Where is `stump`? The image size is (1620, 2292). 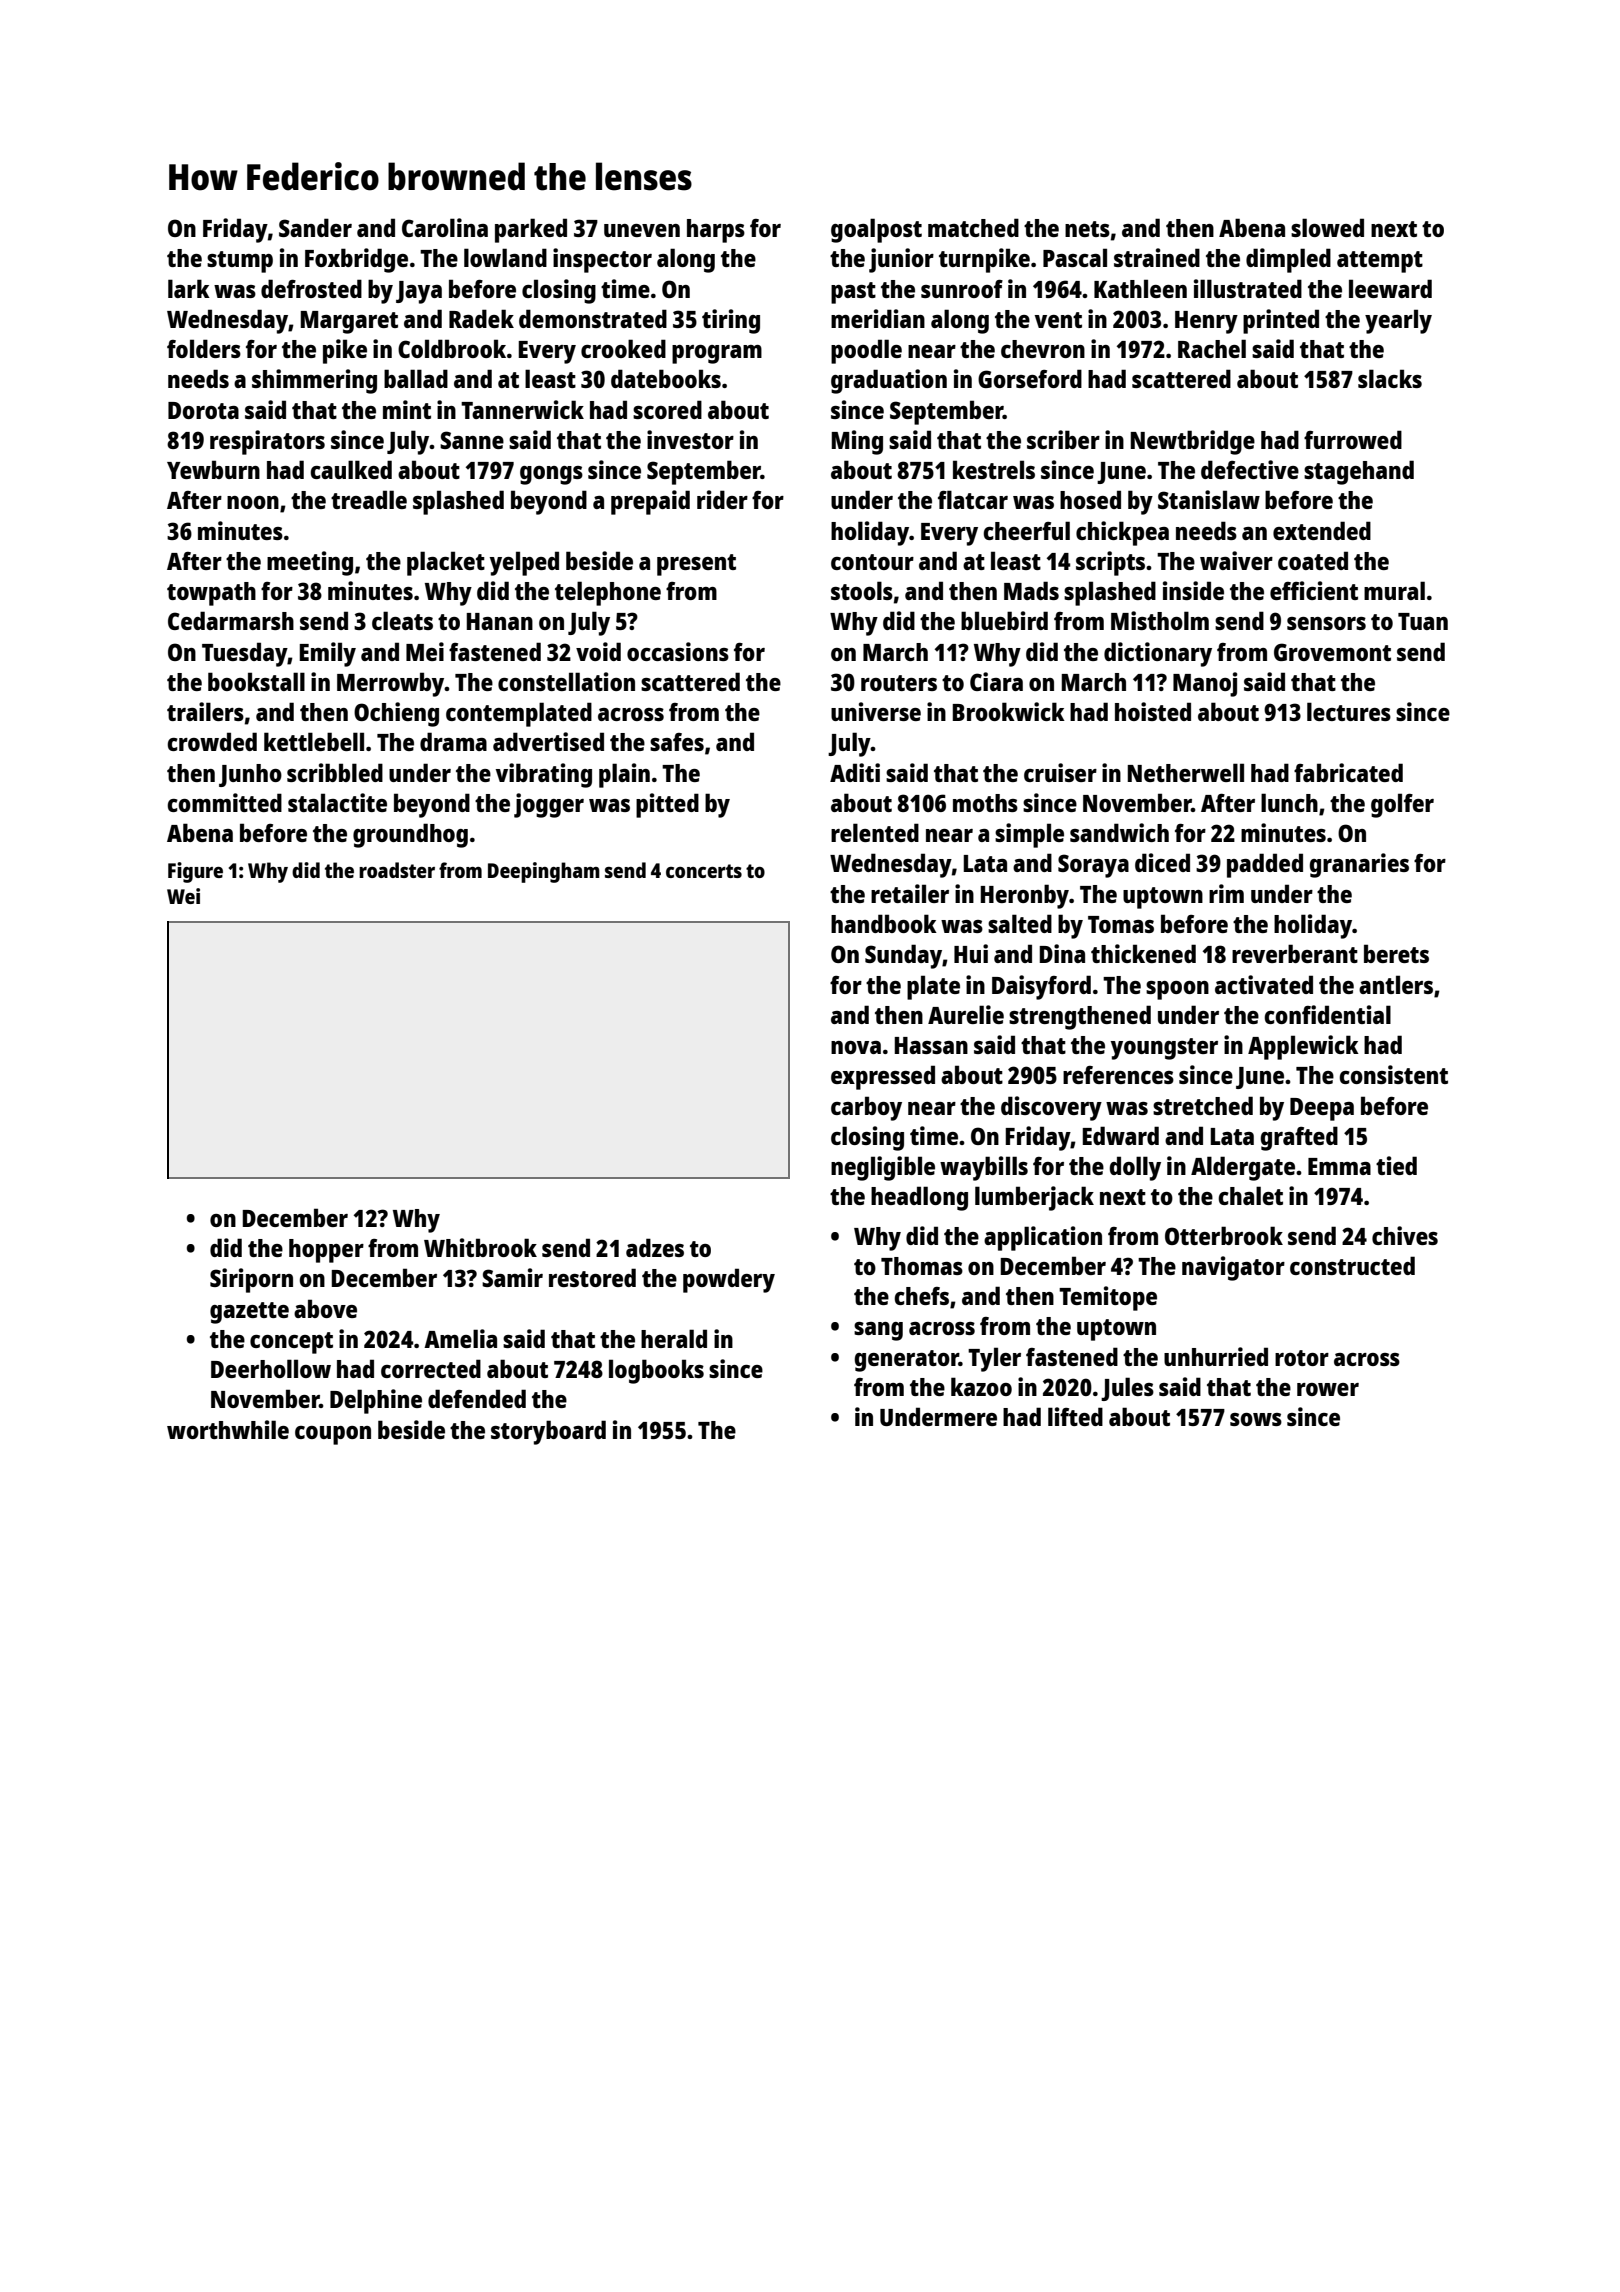 stump is located at coordinates (240, 262).
